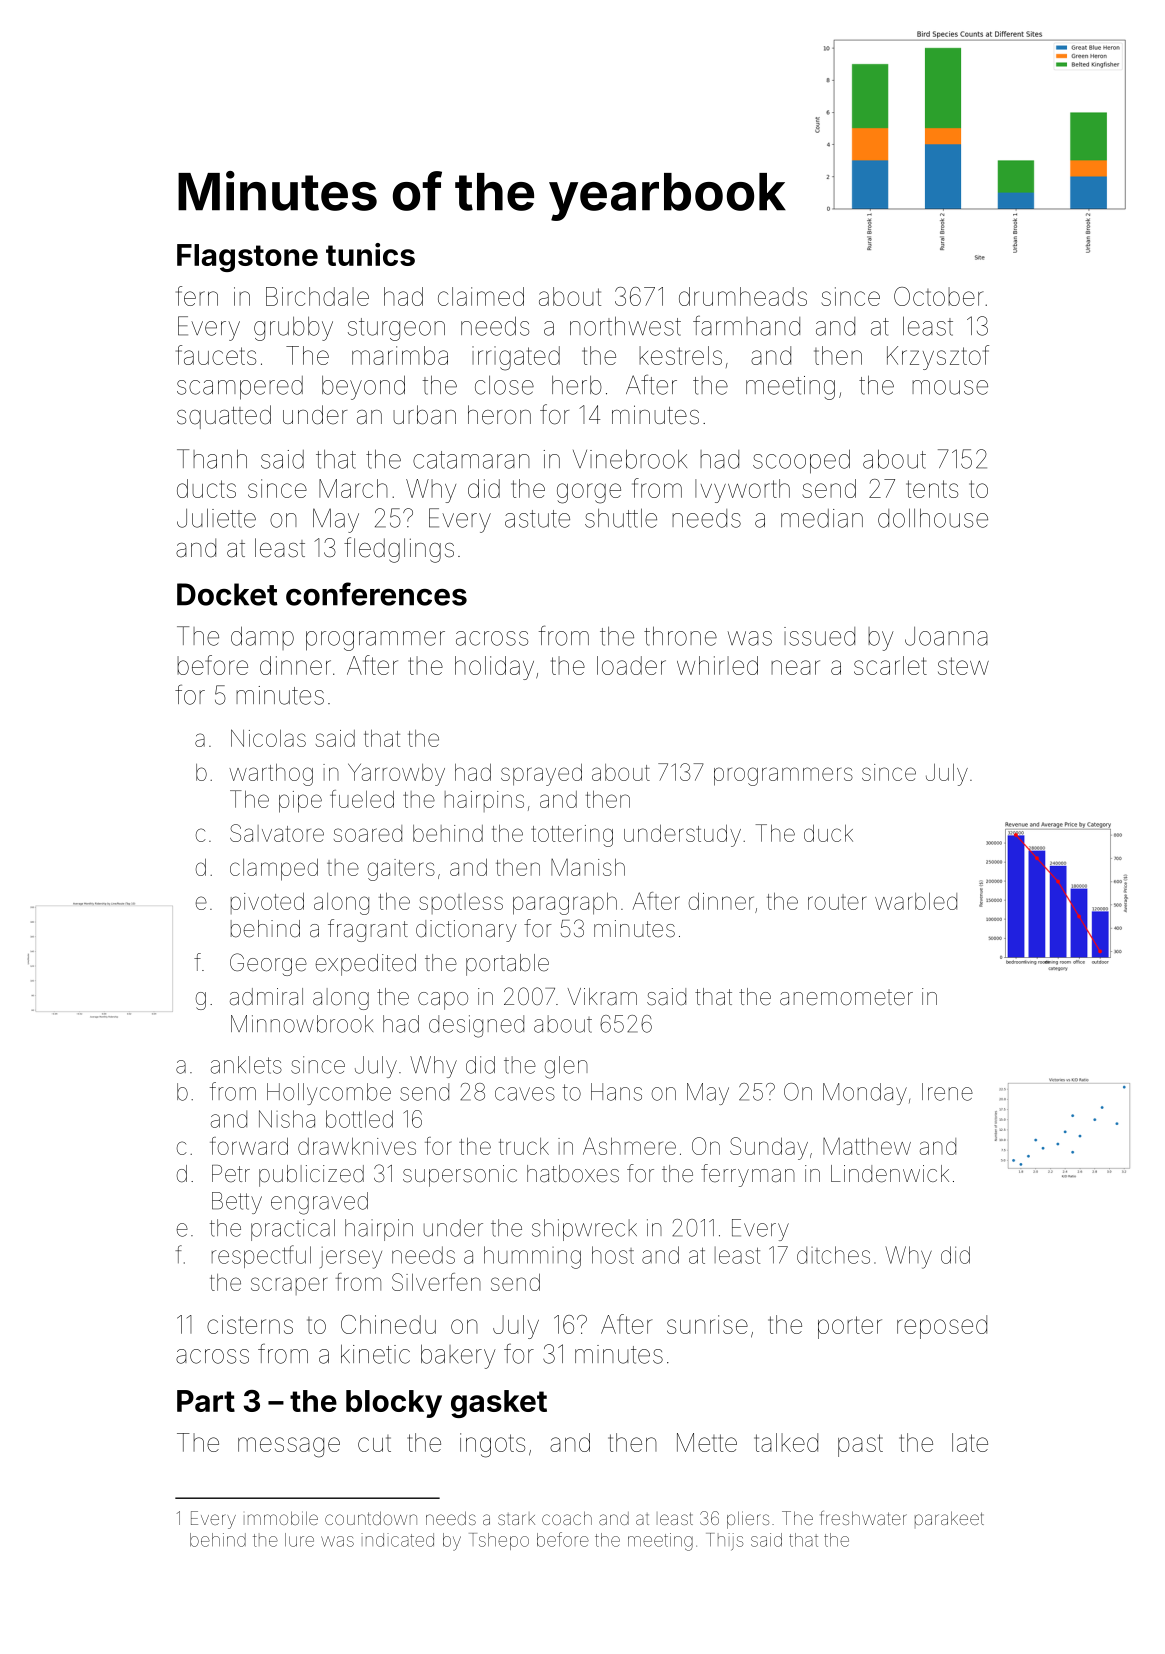 The height and width of the document is (1654, 1165). What do you see at coordinates (602, 997) in the document?
I see `Vikram` at bounding box center [602, 997].
